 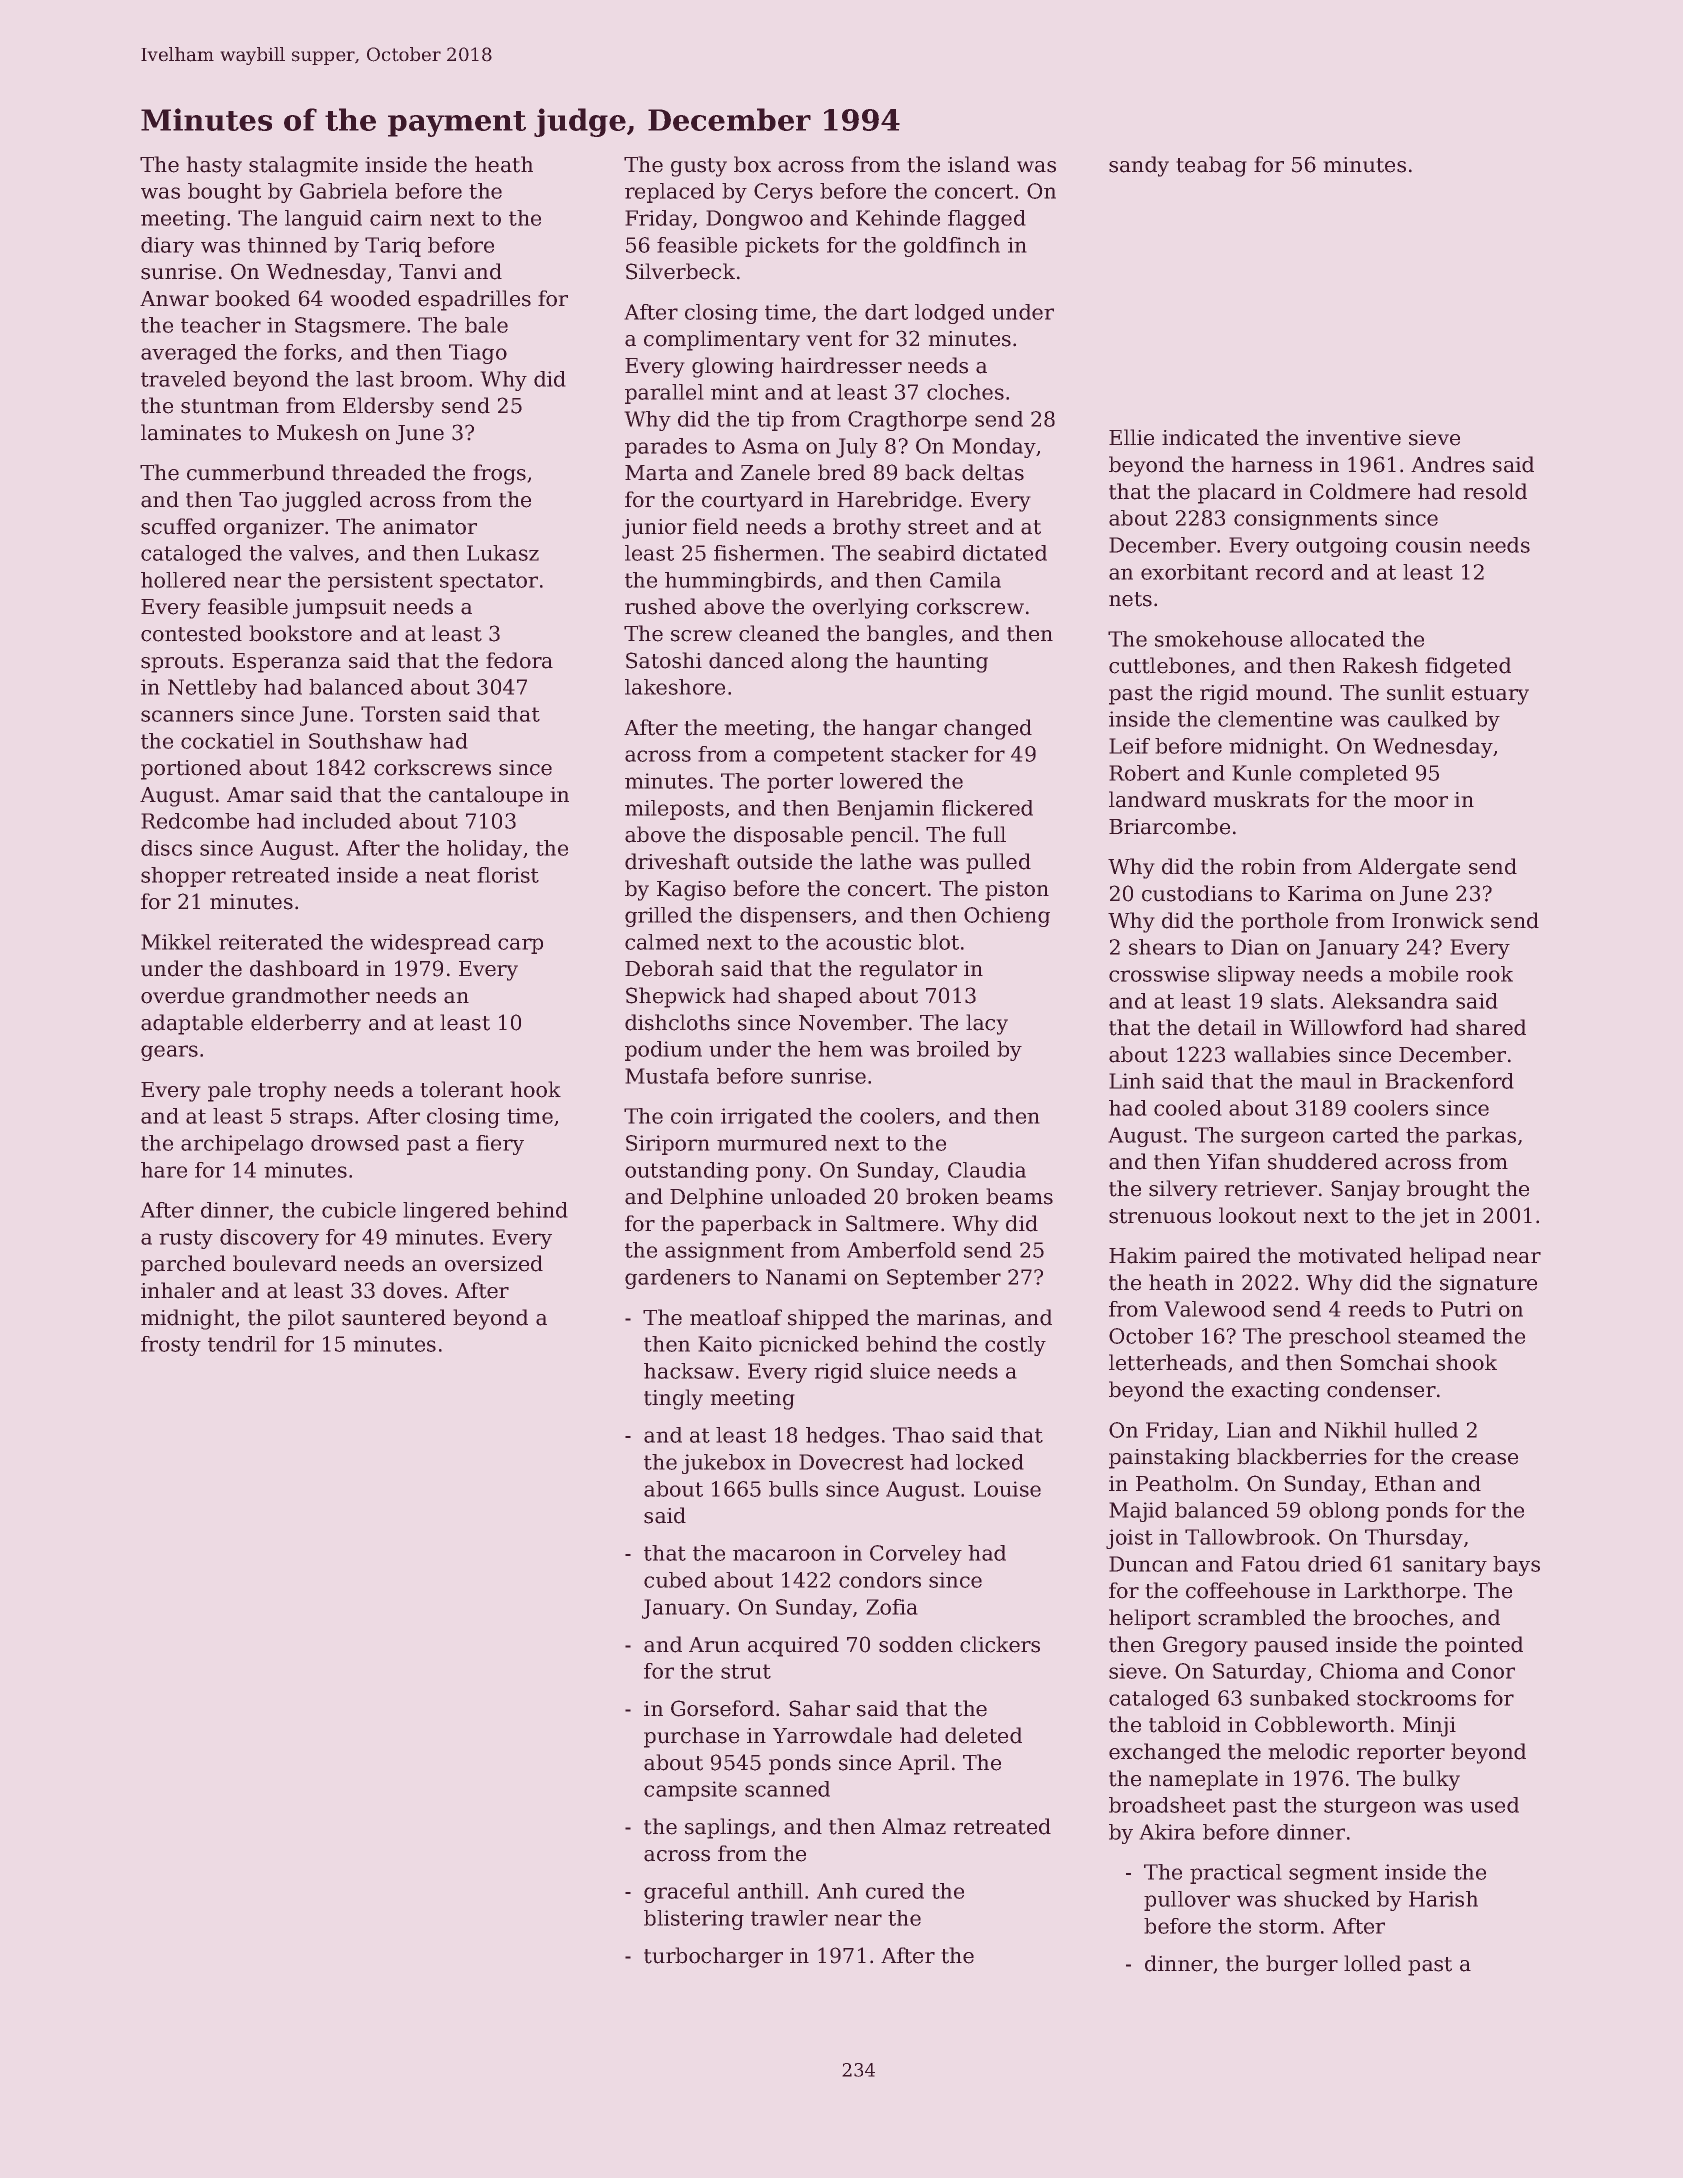 What do you see at coordinates (494, 1263) in the screenshot?
I see `oversized` at bounding box center [494, 1263].
